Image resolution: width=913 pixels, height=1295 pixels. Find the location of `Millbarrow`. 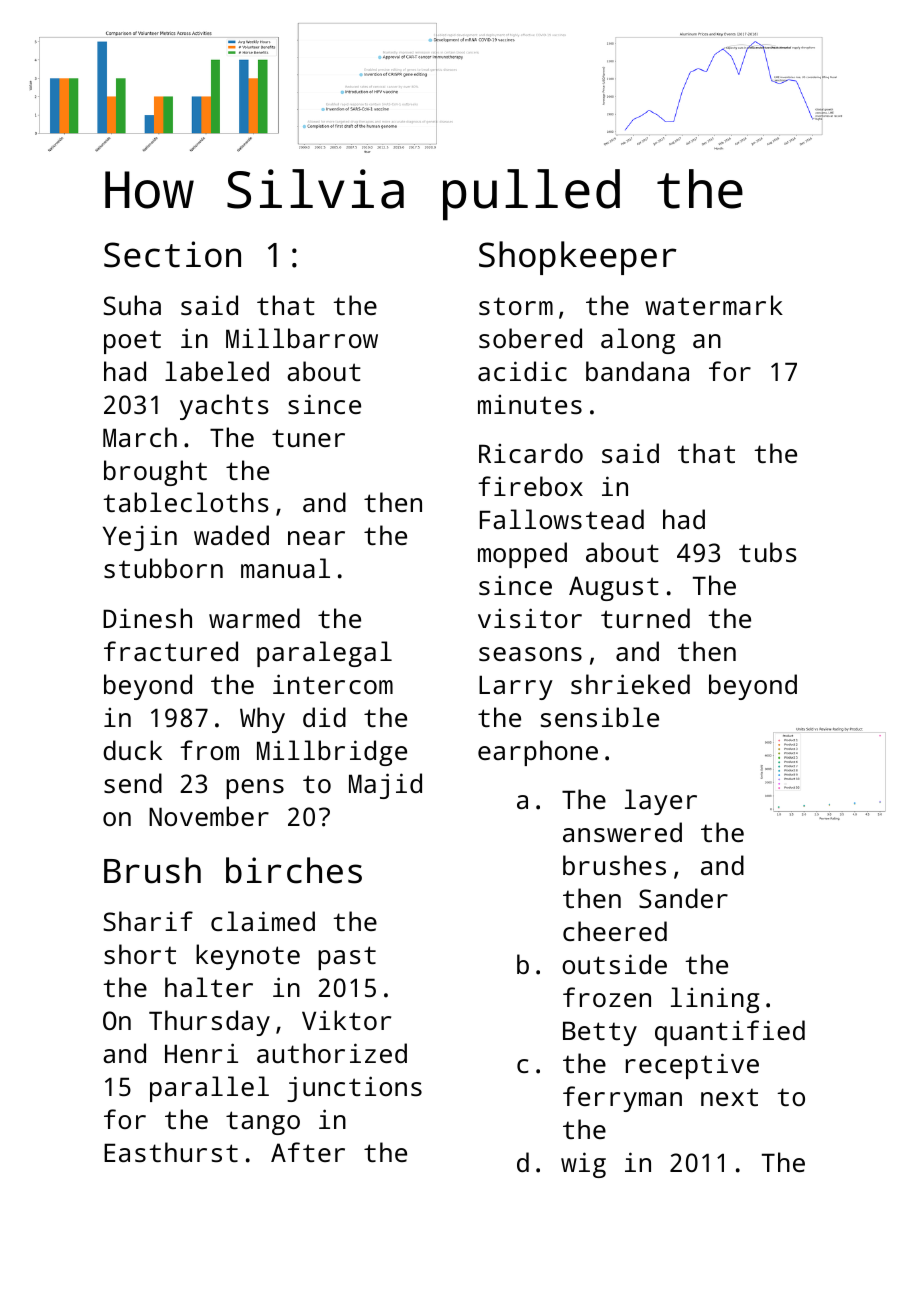

Millbarrow is located at coordinates (302, 338).
